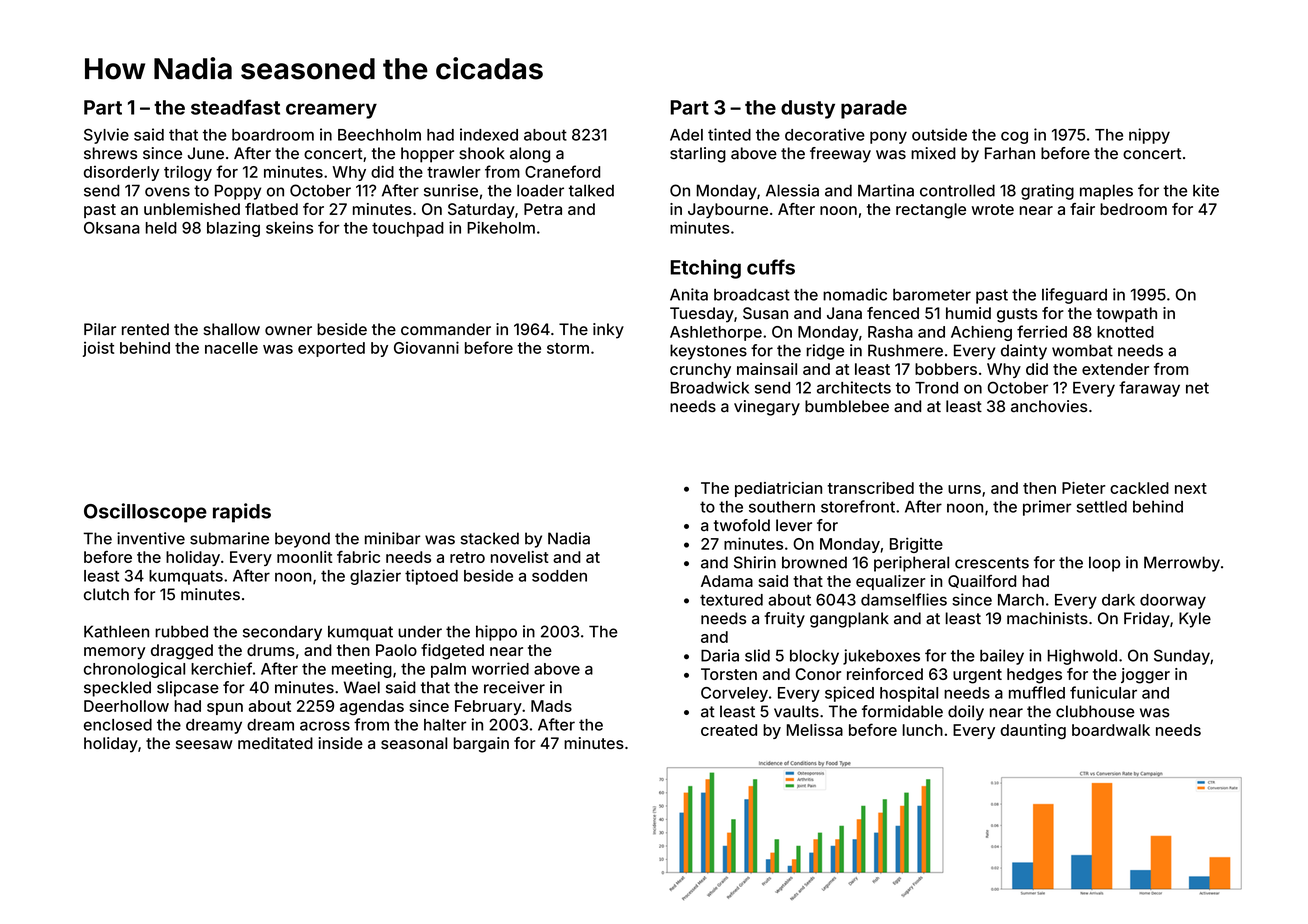 The height and width of the page is (924, 1308). Describe the element at coordinates (362, 670) in the page. I see `meeting` at that location.
